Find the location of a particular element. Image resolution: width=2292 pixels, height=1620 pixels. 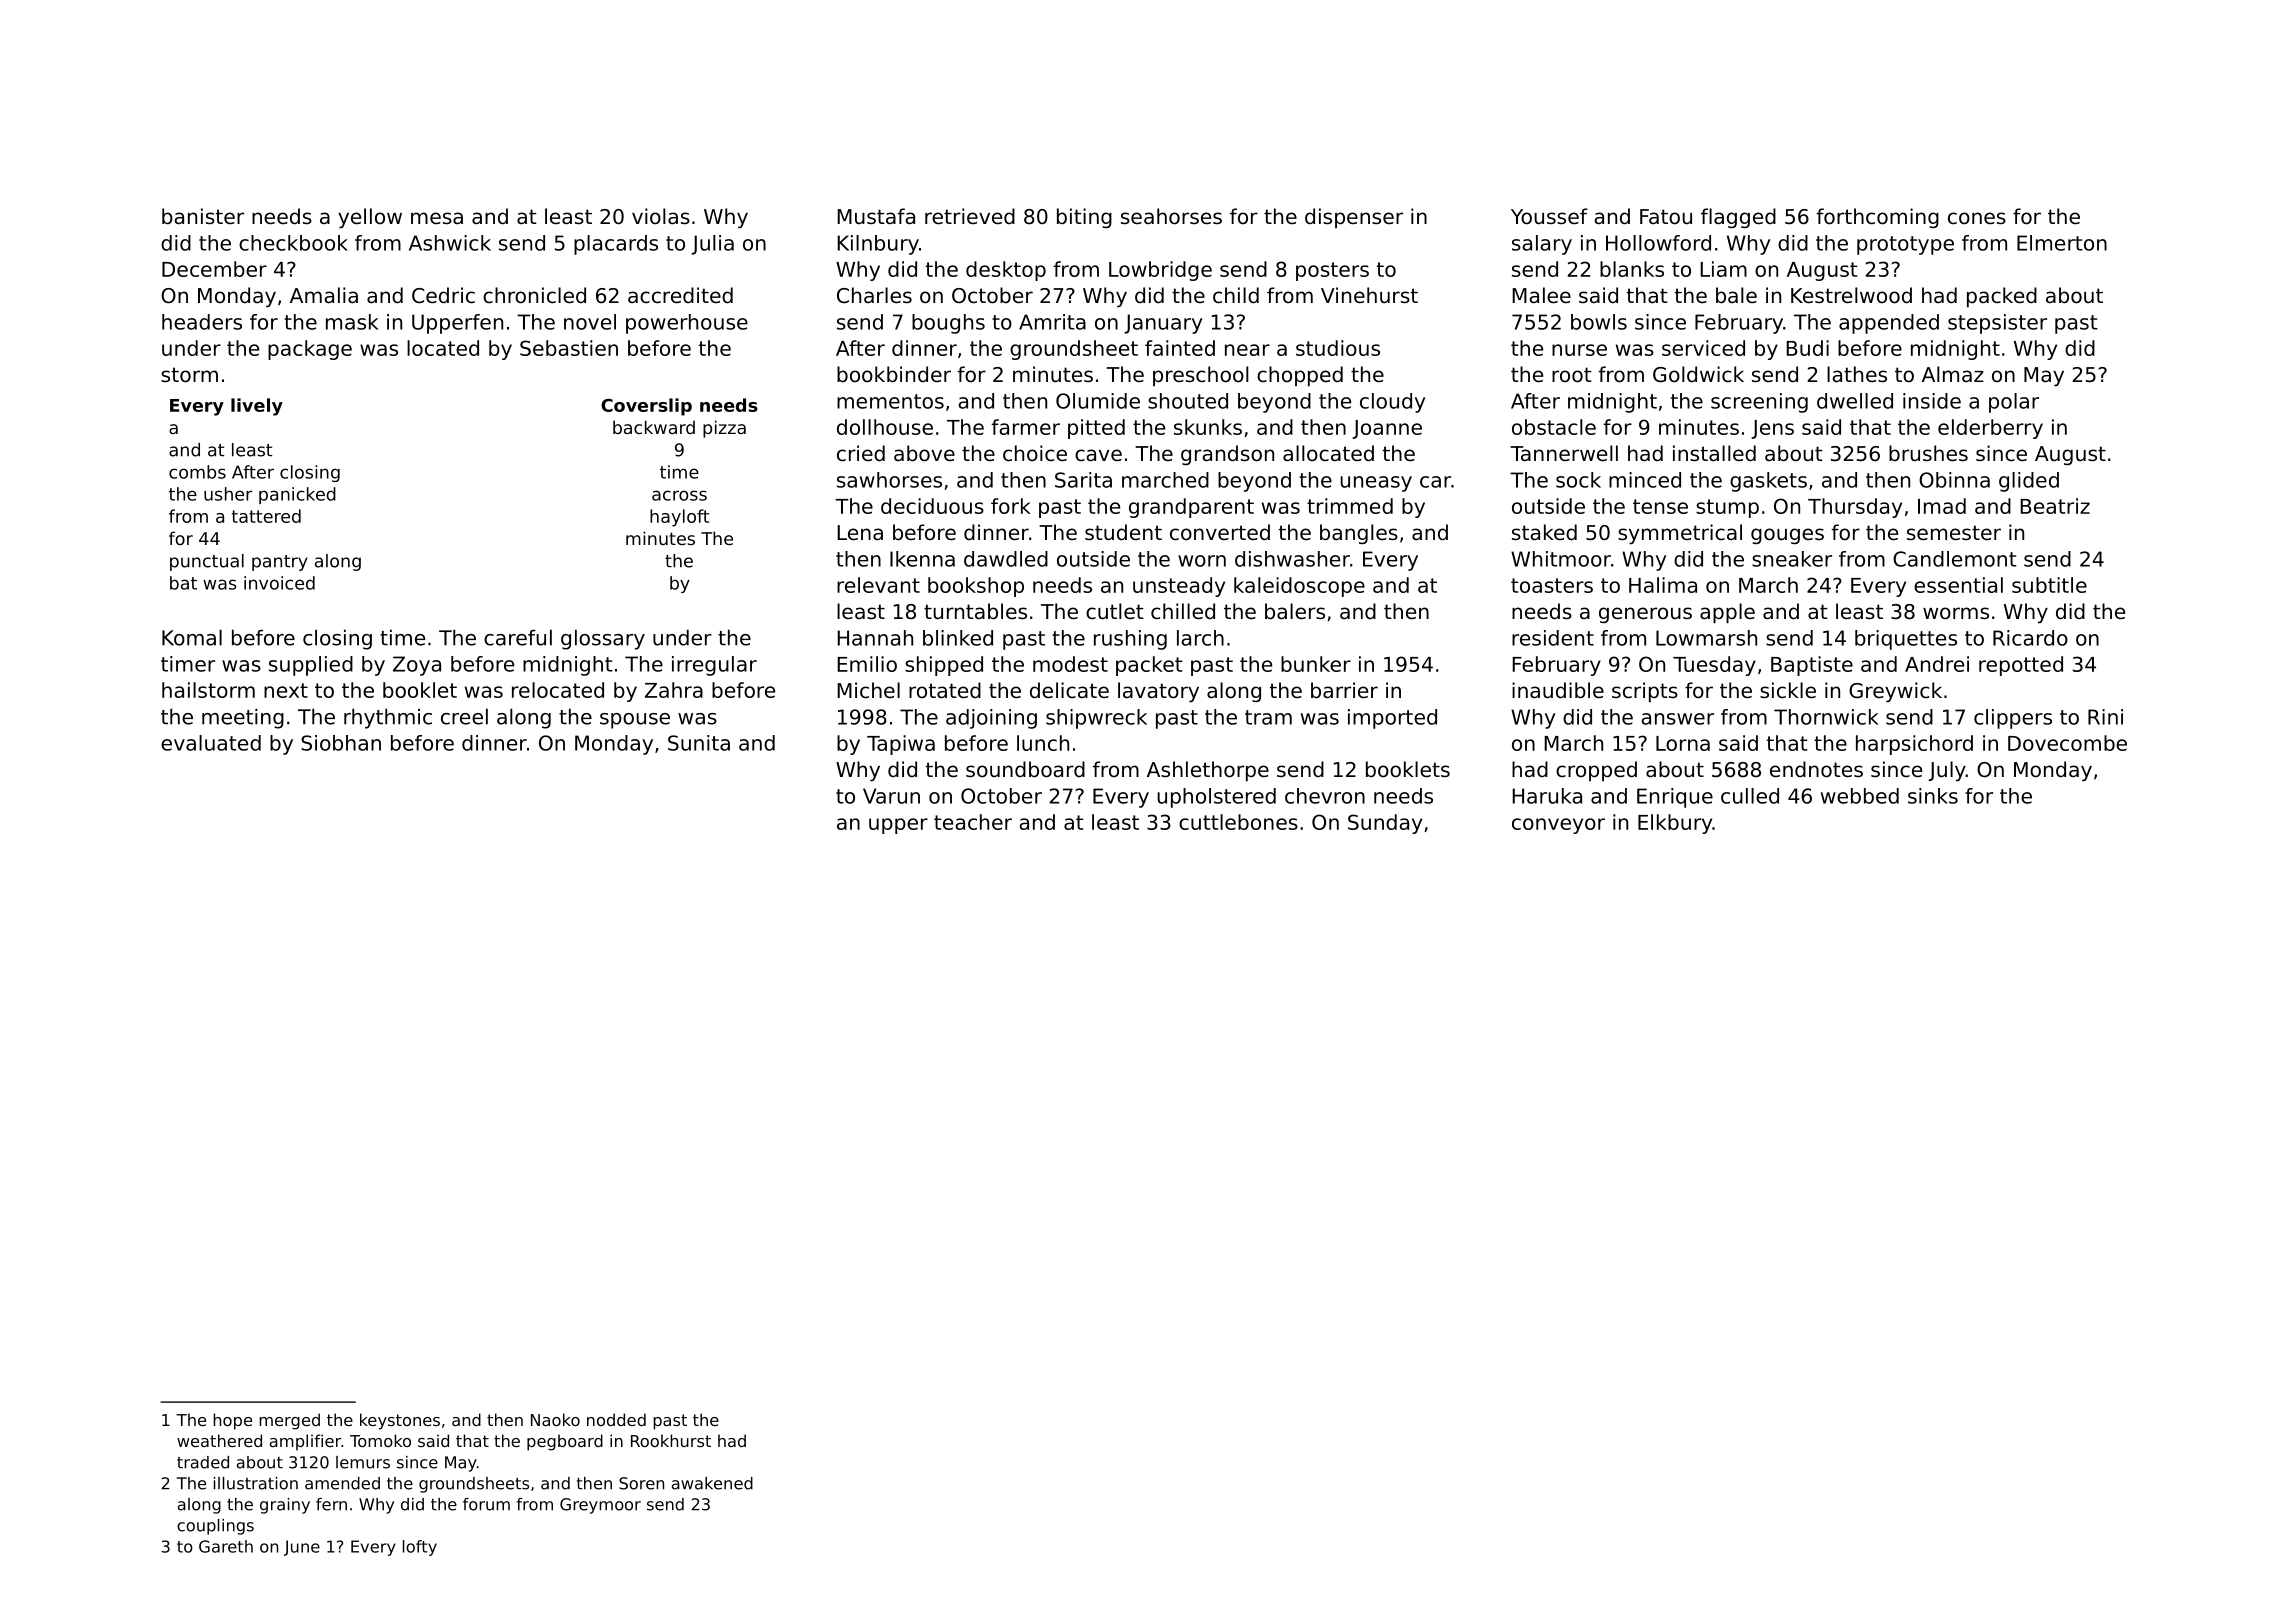

cones is located at coordinates (1977, 218).
